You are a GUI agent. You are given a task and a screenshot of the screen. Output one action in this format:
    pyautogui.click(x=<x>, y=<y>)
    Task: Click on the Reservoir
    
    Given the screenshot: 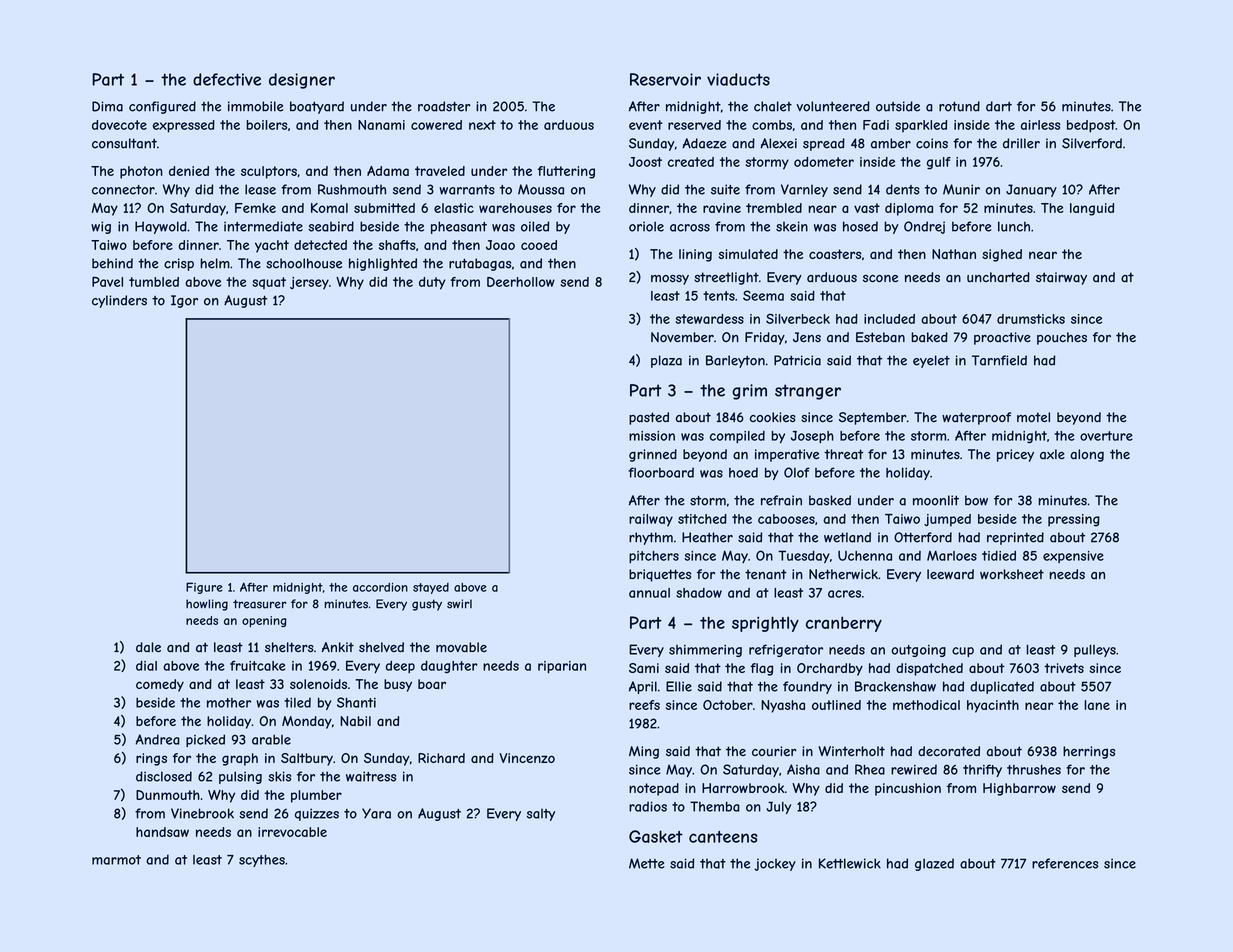 What is the action you would take?
    pyautogui.click(x=665, y=79)
